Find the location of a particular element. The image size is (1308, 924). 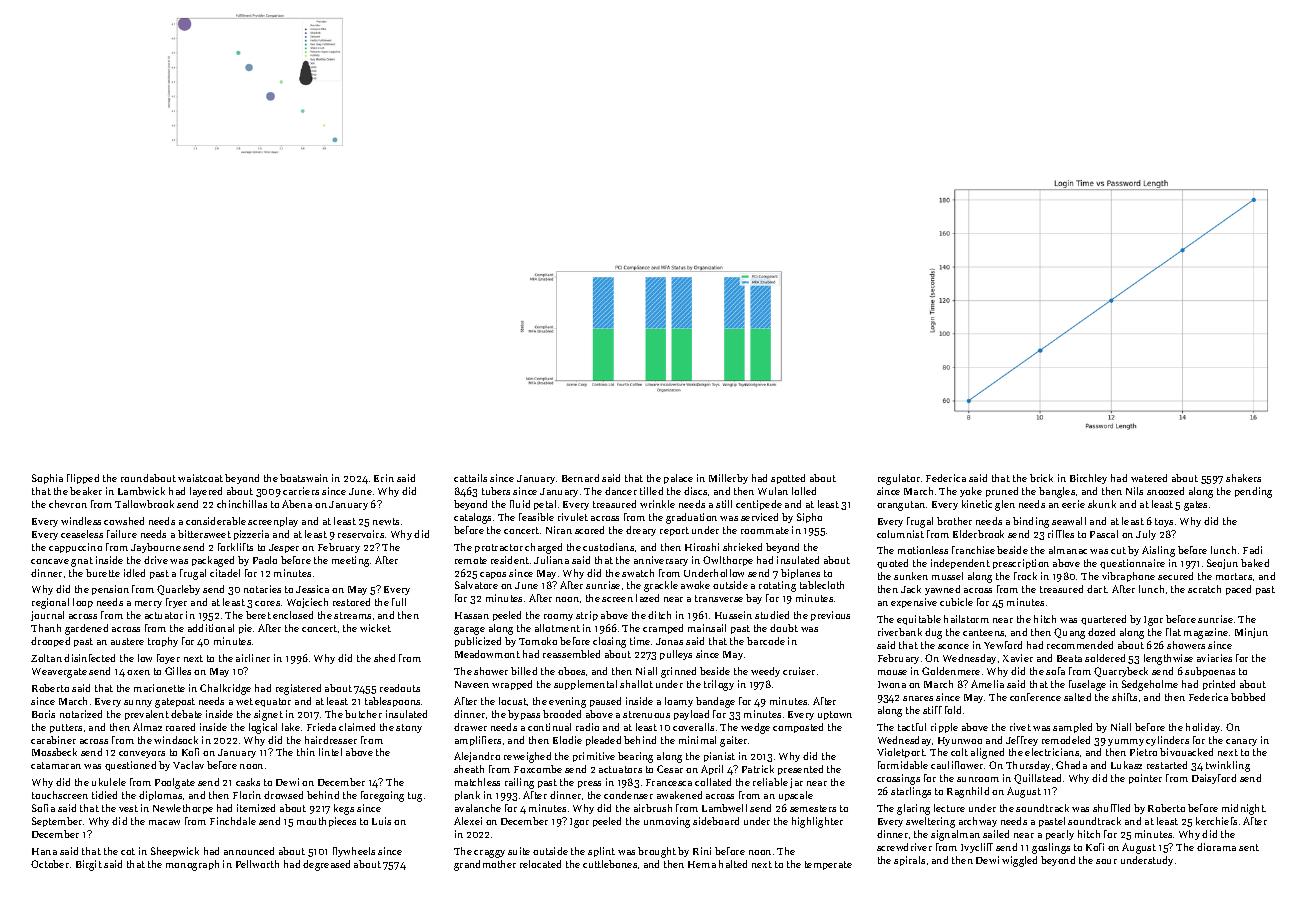

fluid is located at coordinates (520, 504).
